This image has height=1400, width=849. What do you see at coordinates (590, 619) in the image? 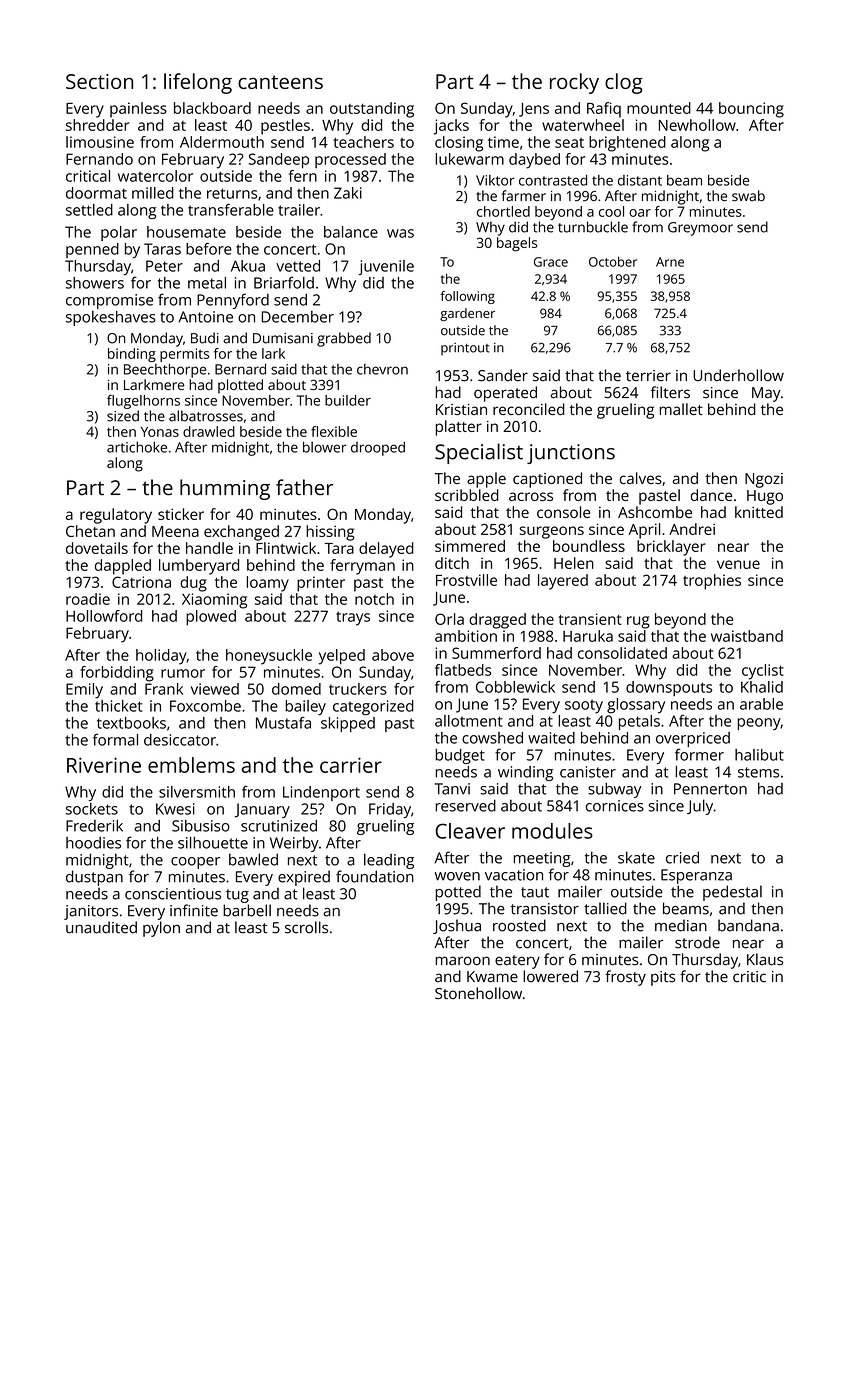
I see `transient` at bounding box center [590, 619].
